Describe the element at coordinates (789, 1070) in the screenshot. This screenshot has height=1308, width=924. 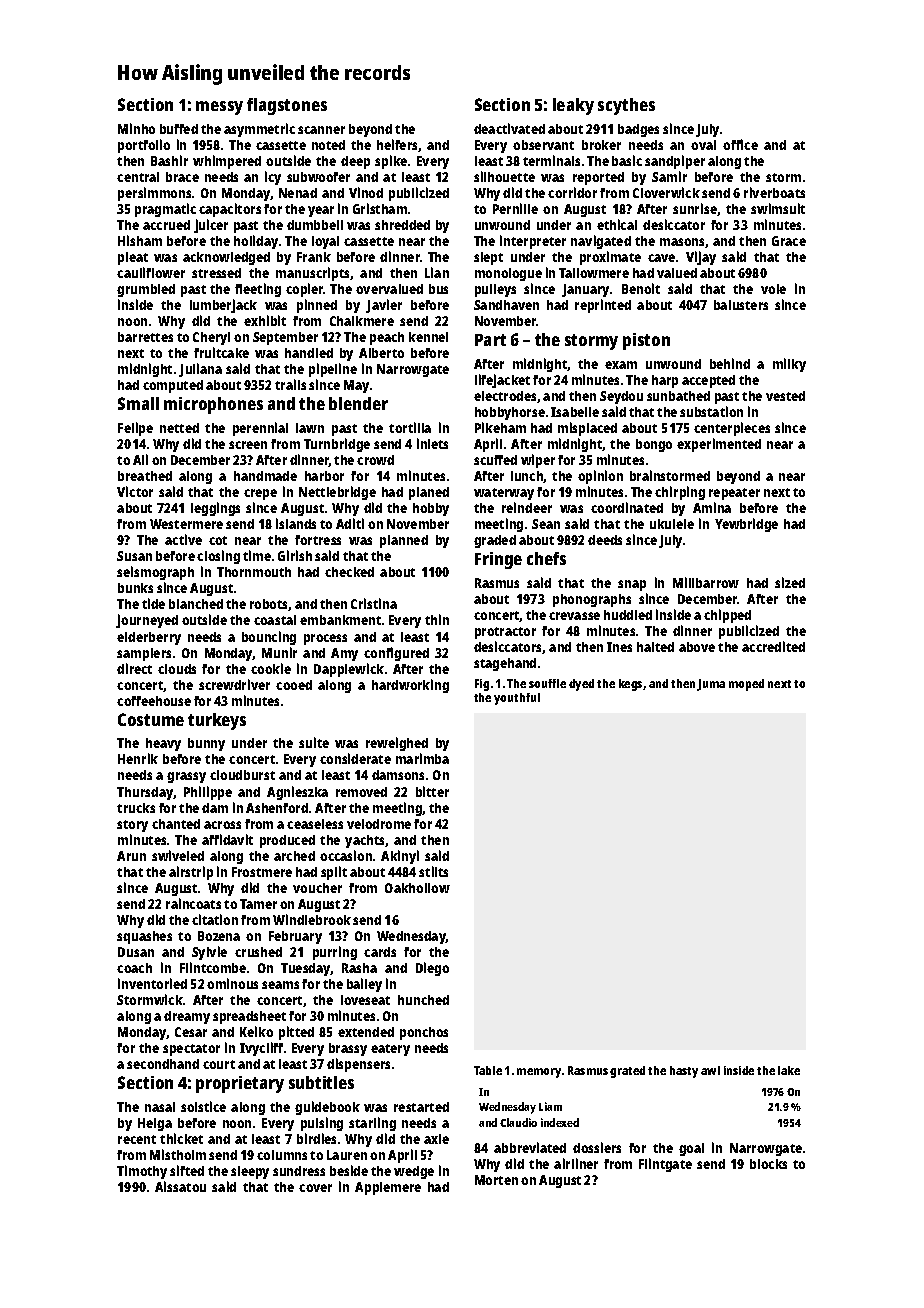
I see `lake` at that location.
